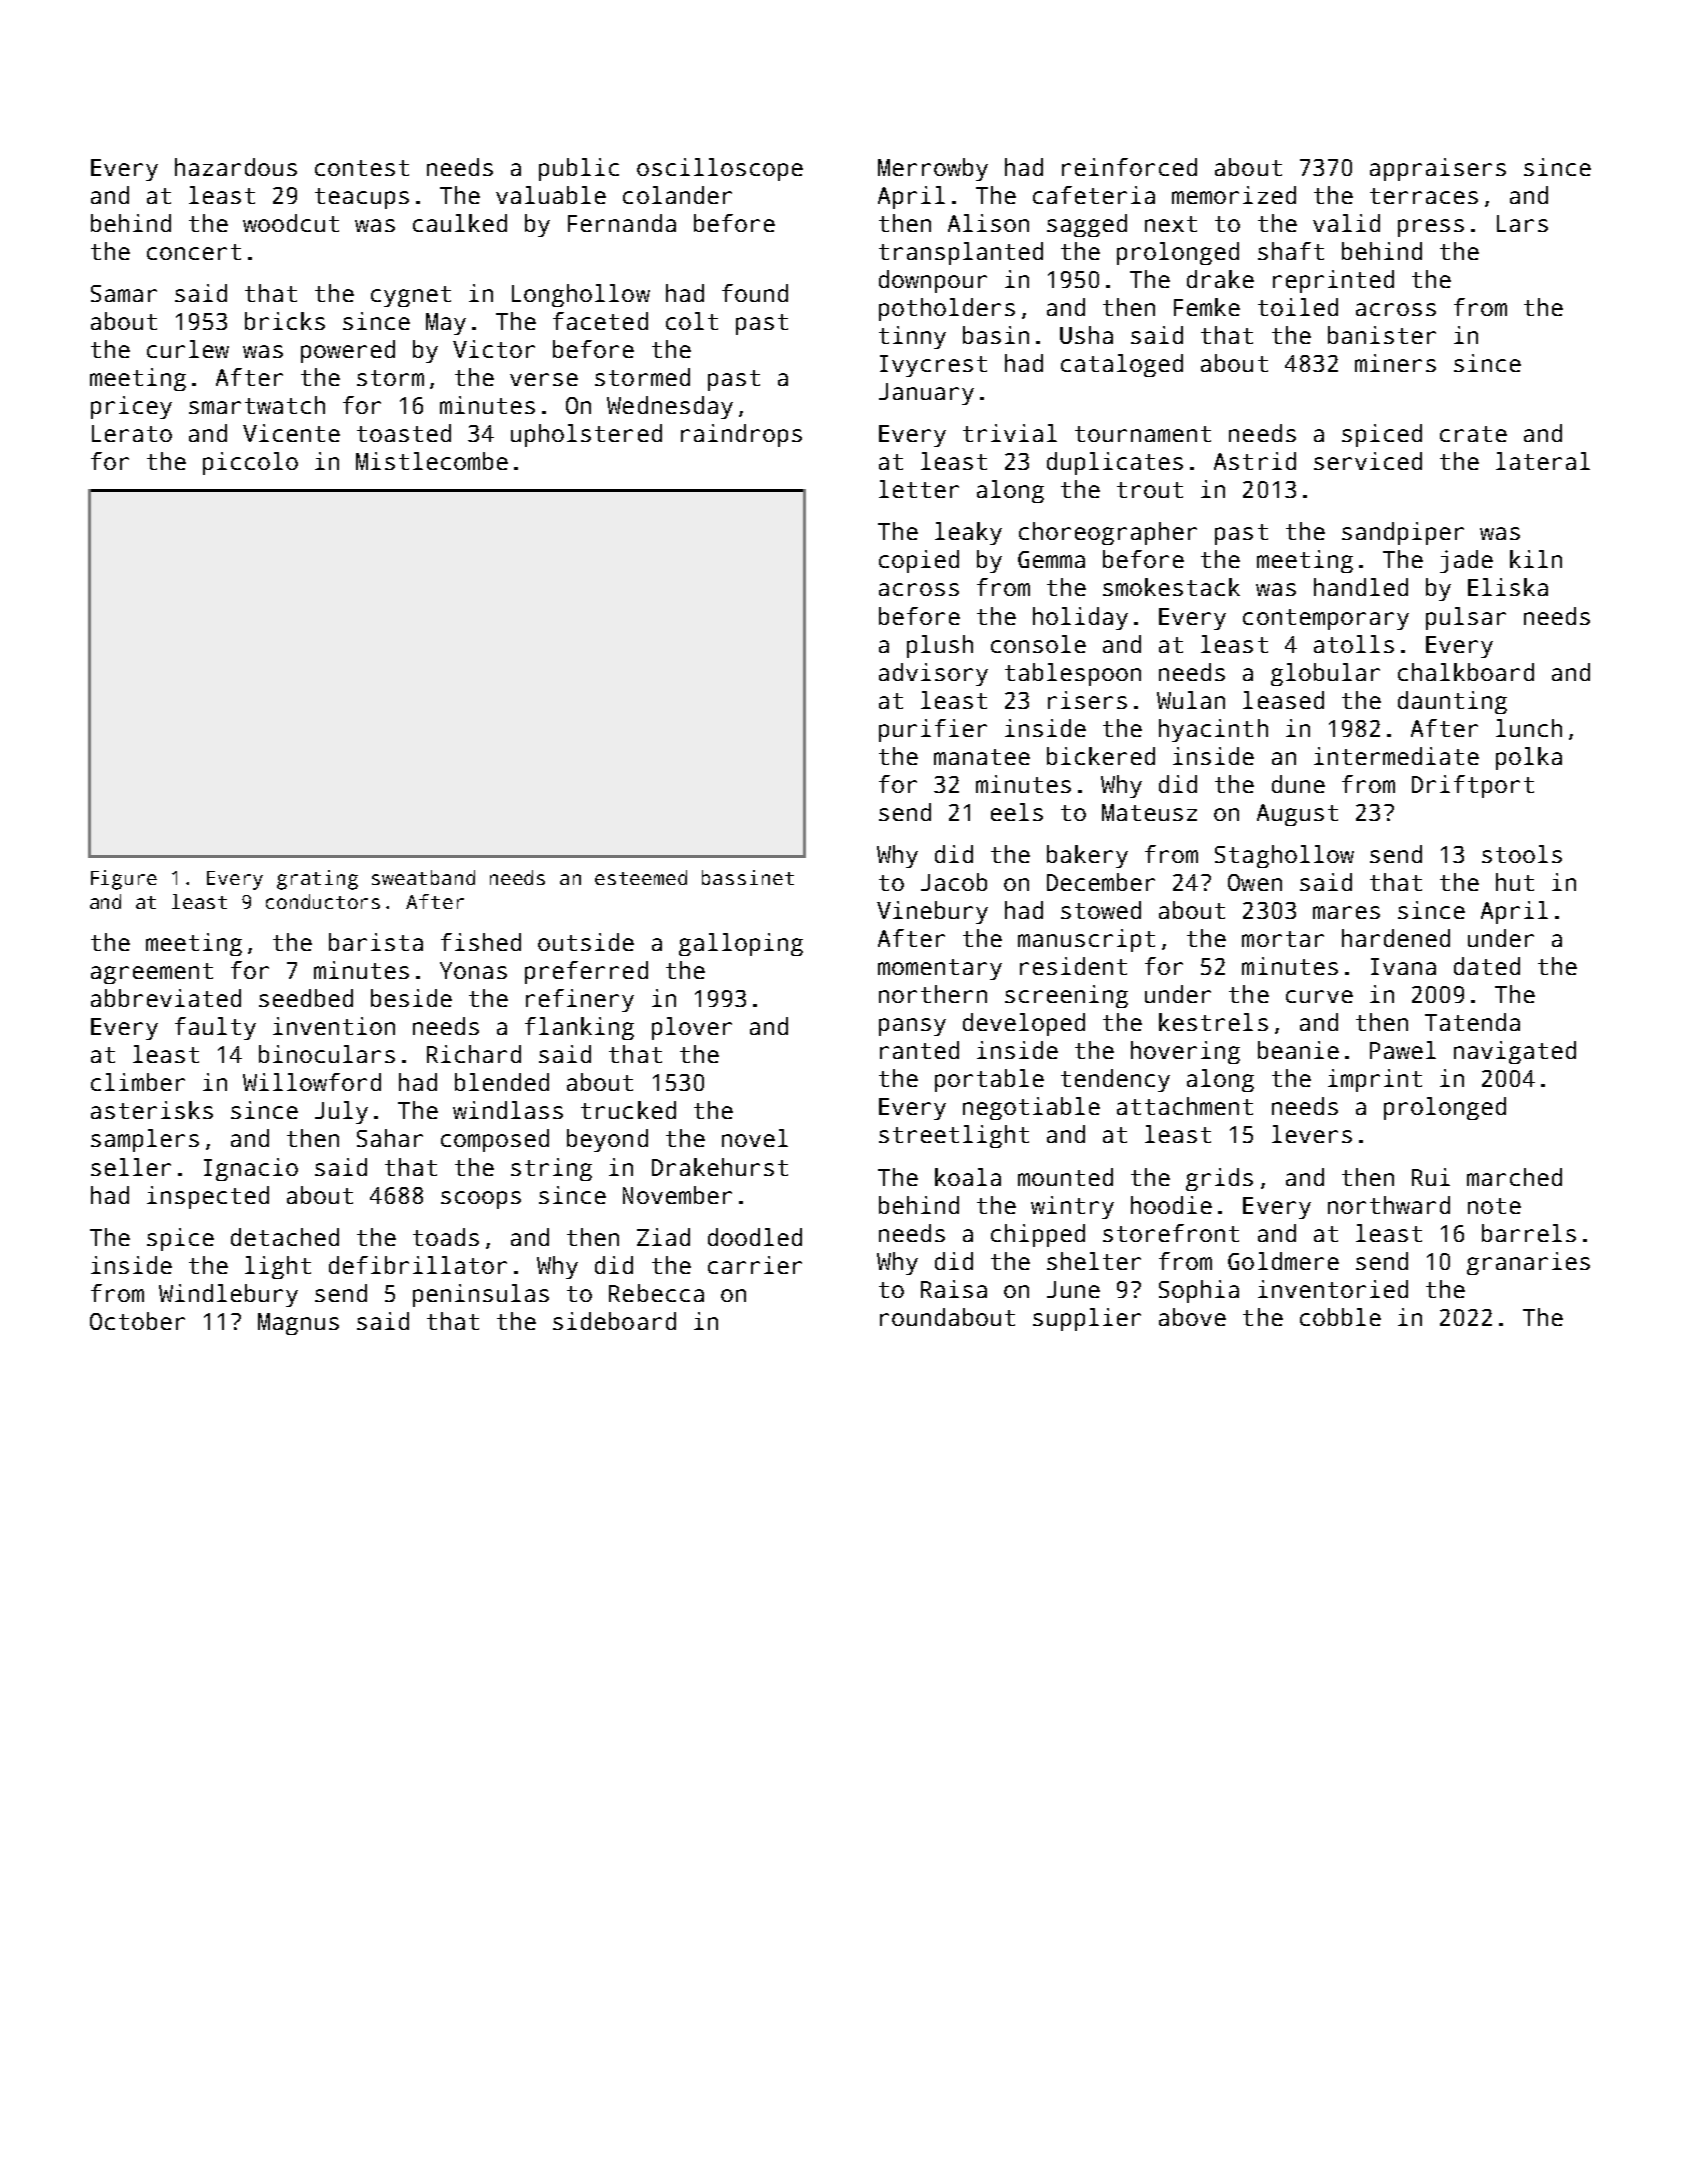  Describe the element at coordinates (919, 561) in the screenshot. I see `copied` at that location.
